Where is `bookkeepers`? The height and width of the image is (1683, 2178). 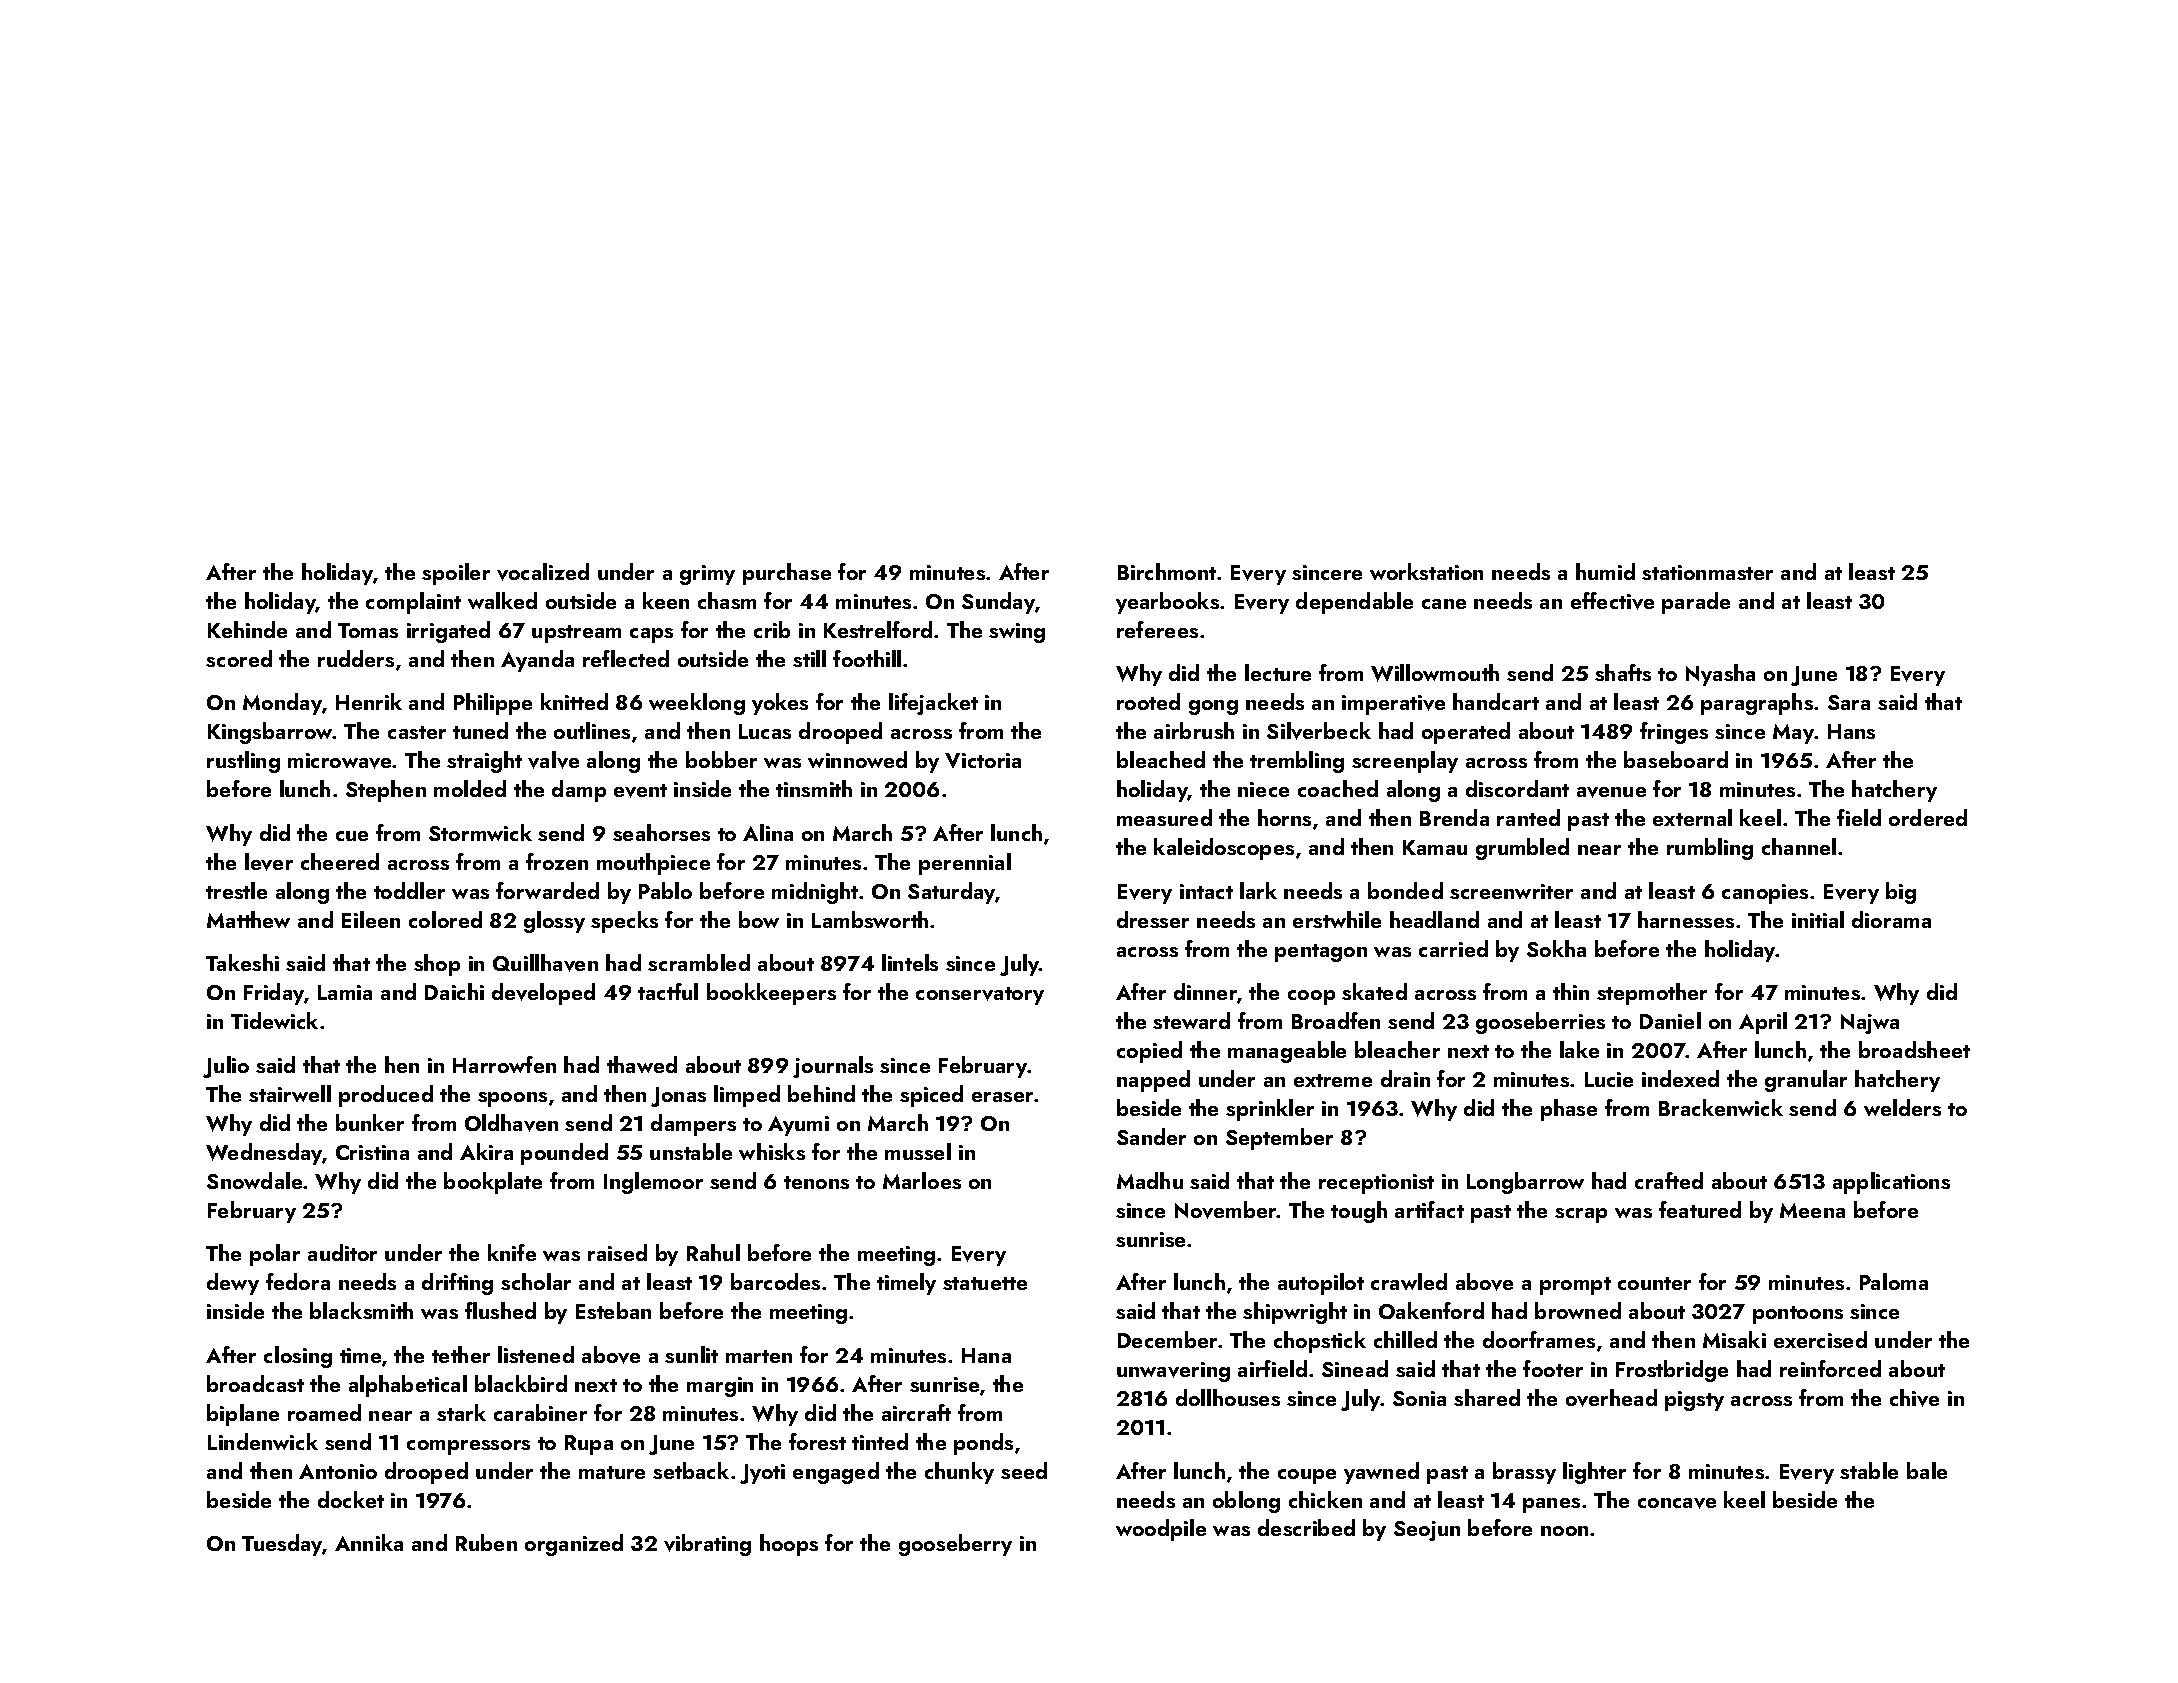
bookkeepers is located at coordinates (771, 994).
